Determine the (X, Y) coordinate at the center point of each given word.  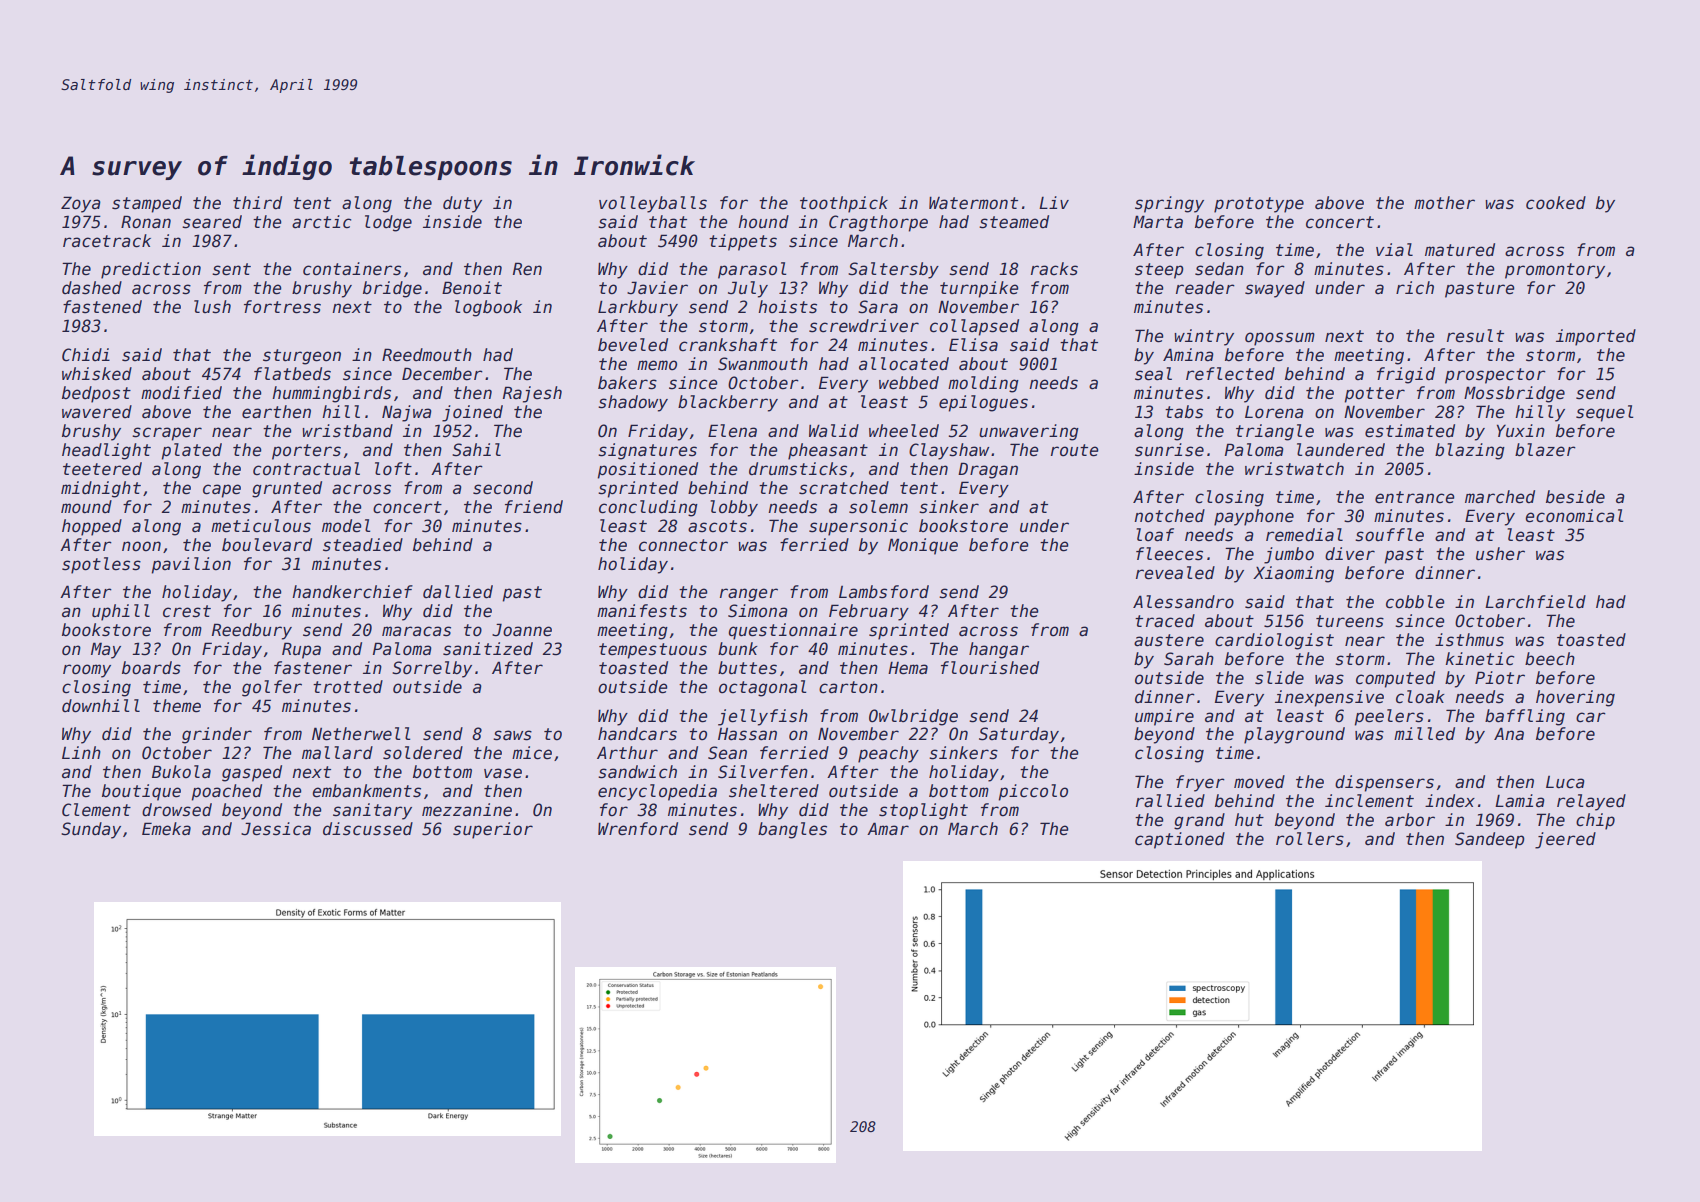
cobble (1415, 602)
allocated (904, 364)
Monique (923, 546)
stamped (147, 204)
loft (393, 469)
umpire (1164, 717)
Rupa (301, 650)
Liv (1054, 202)
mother (1444, 203)
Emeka (166, 829)
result (1475, 336)
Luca (1565, 782)
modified (181, 393)
